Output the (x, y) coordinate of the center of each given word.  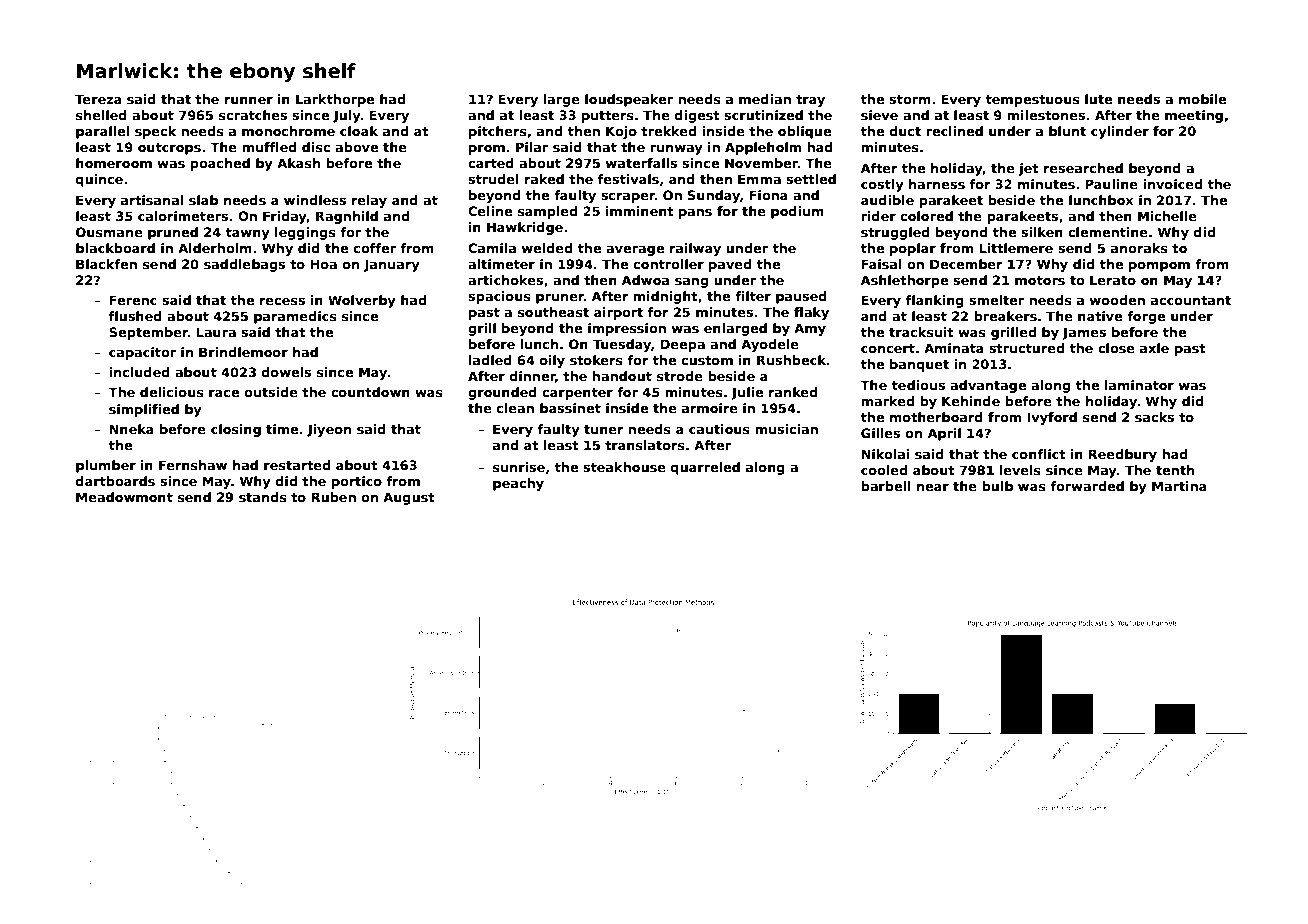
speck (155, 132)
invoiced (1172, 184)
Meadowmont (124, 497)
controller (668, 264)
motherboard (936, 417)
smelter (996, 300)
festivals (628, 179)
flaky (811, 313)
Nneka (131, 429)
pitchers (498, 132)
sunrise (519, 467)
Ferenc (133, 300)
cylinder (1120, 132)
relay (369, 201)
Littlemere (1016, 248)
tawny (247, 234)
